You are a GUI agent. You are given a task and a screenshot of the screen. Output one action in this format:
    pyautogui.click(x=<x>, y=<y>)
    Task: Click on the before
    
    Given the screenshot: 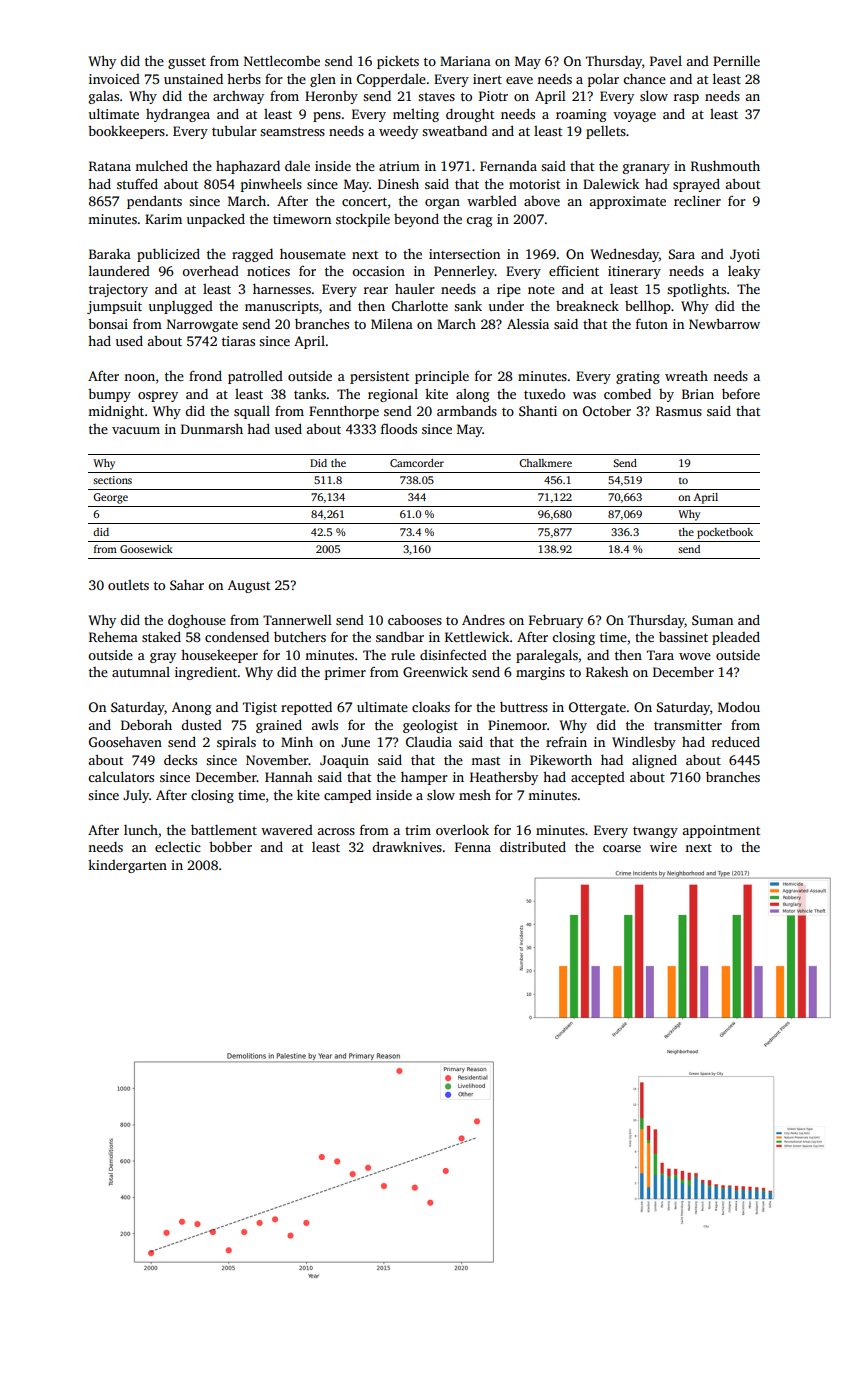 What is the action you would take?
    pyautogui.click(x=741, y=393)
